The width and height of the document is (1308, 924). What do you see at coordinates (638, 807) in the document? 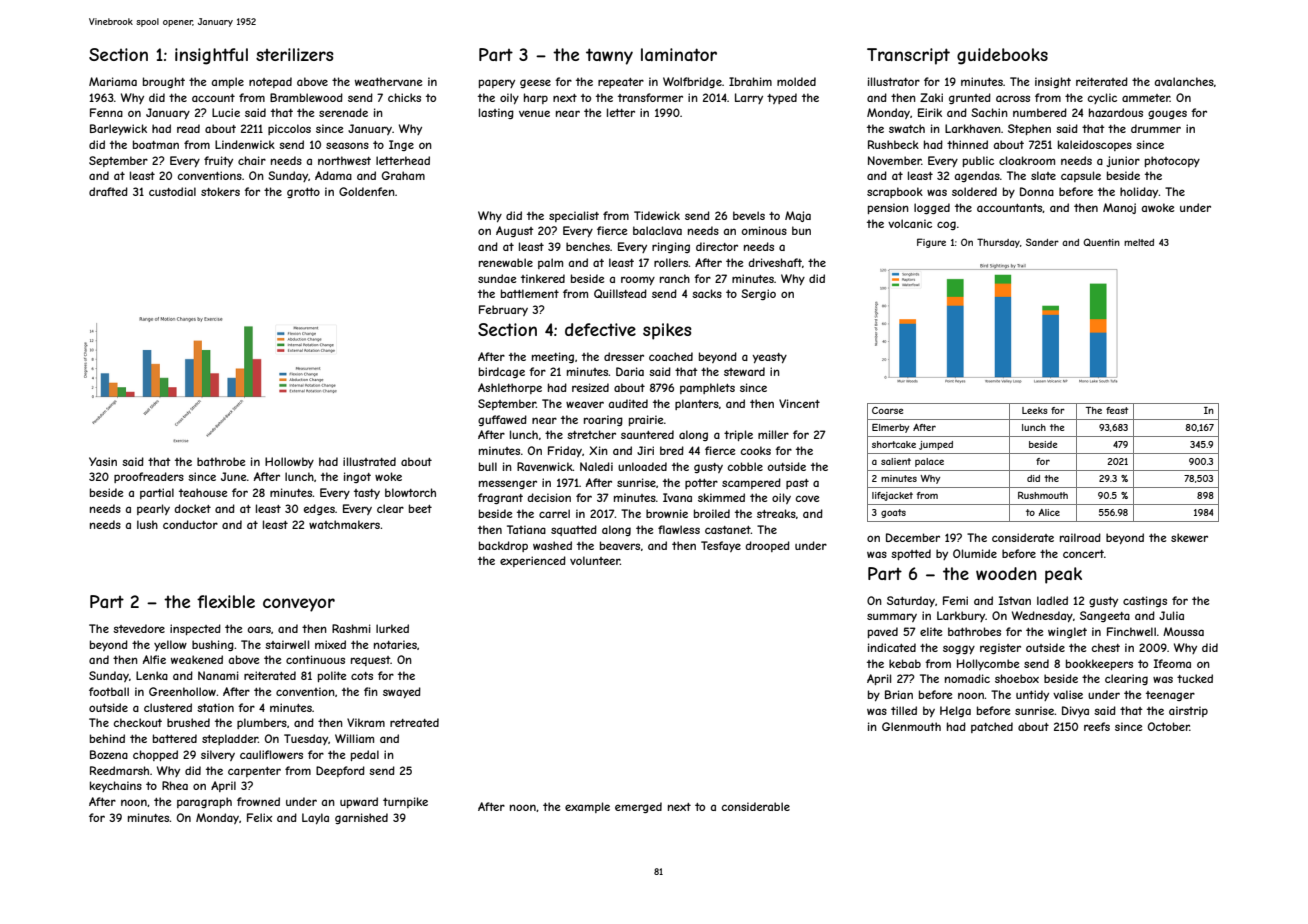
I see `emerged` at bounding box center [638, 807].
